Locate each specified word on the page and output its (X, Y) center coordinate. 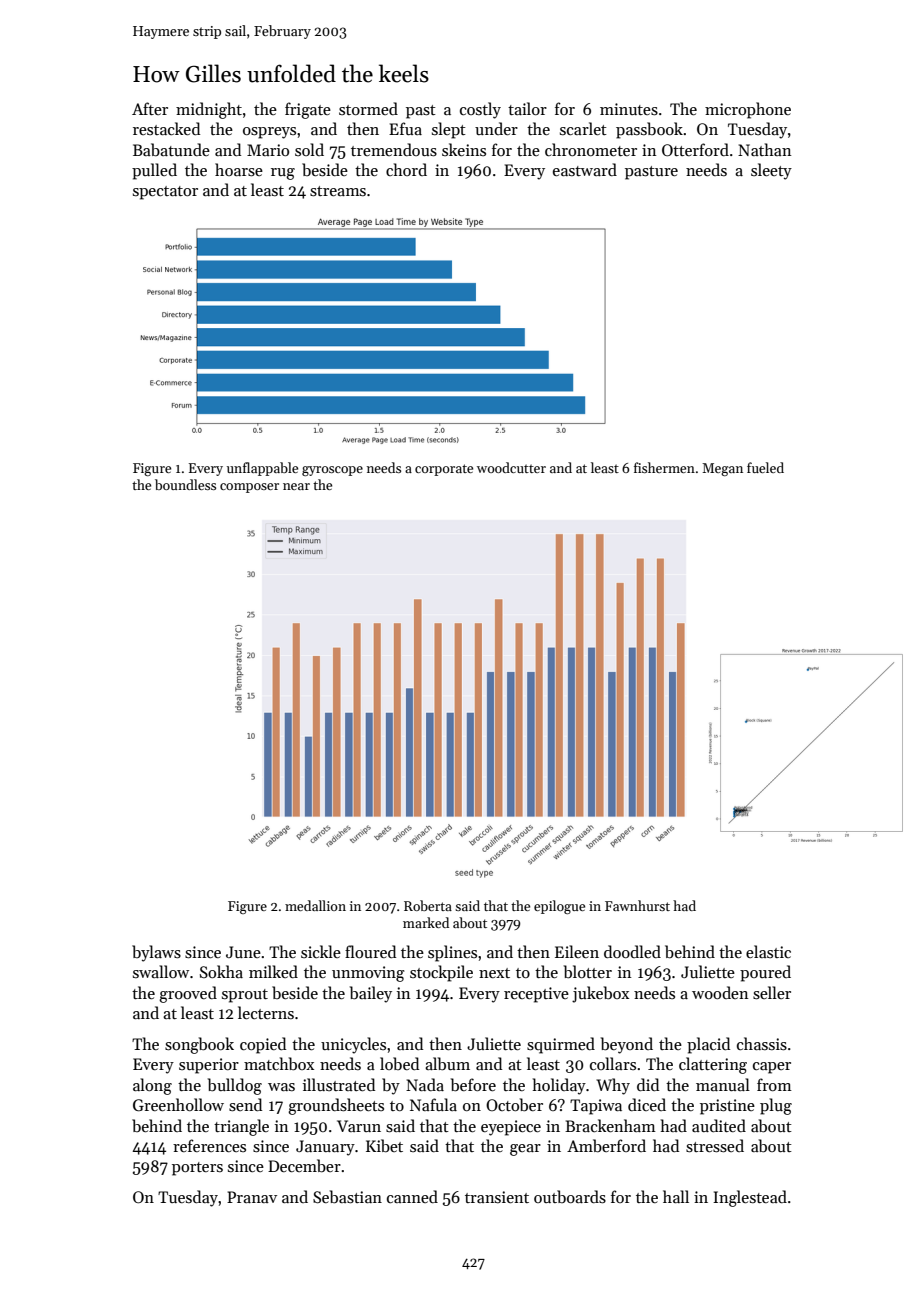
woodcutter (511, 467)
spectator (165, 193)
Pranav (252, 1197)
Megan (722, 469)
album (447, 1064)
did (648, 1084)
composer (249, 488)
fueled (765, 467)
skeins (464, 149)
